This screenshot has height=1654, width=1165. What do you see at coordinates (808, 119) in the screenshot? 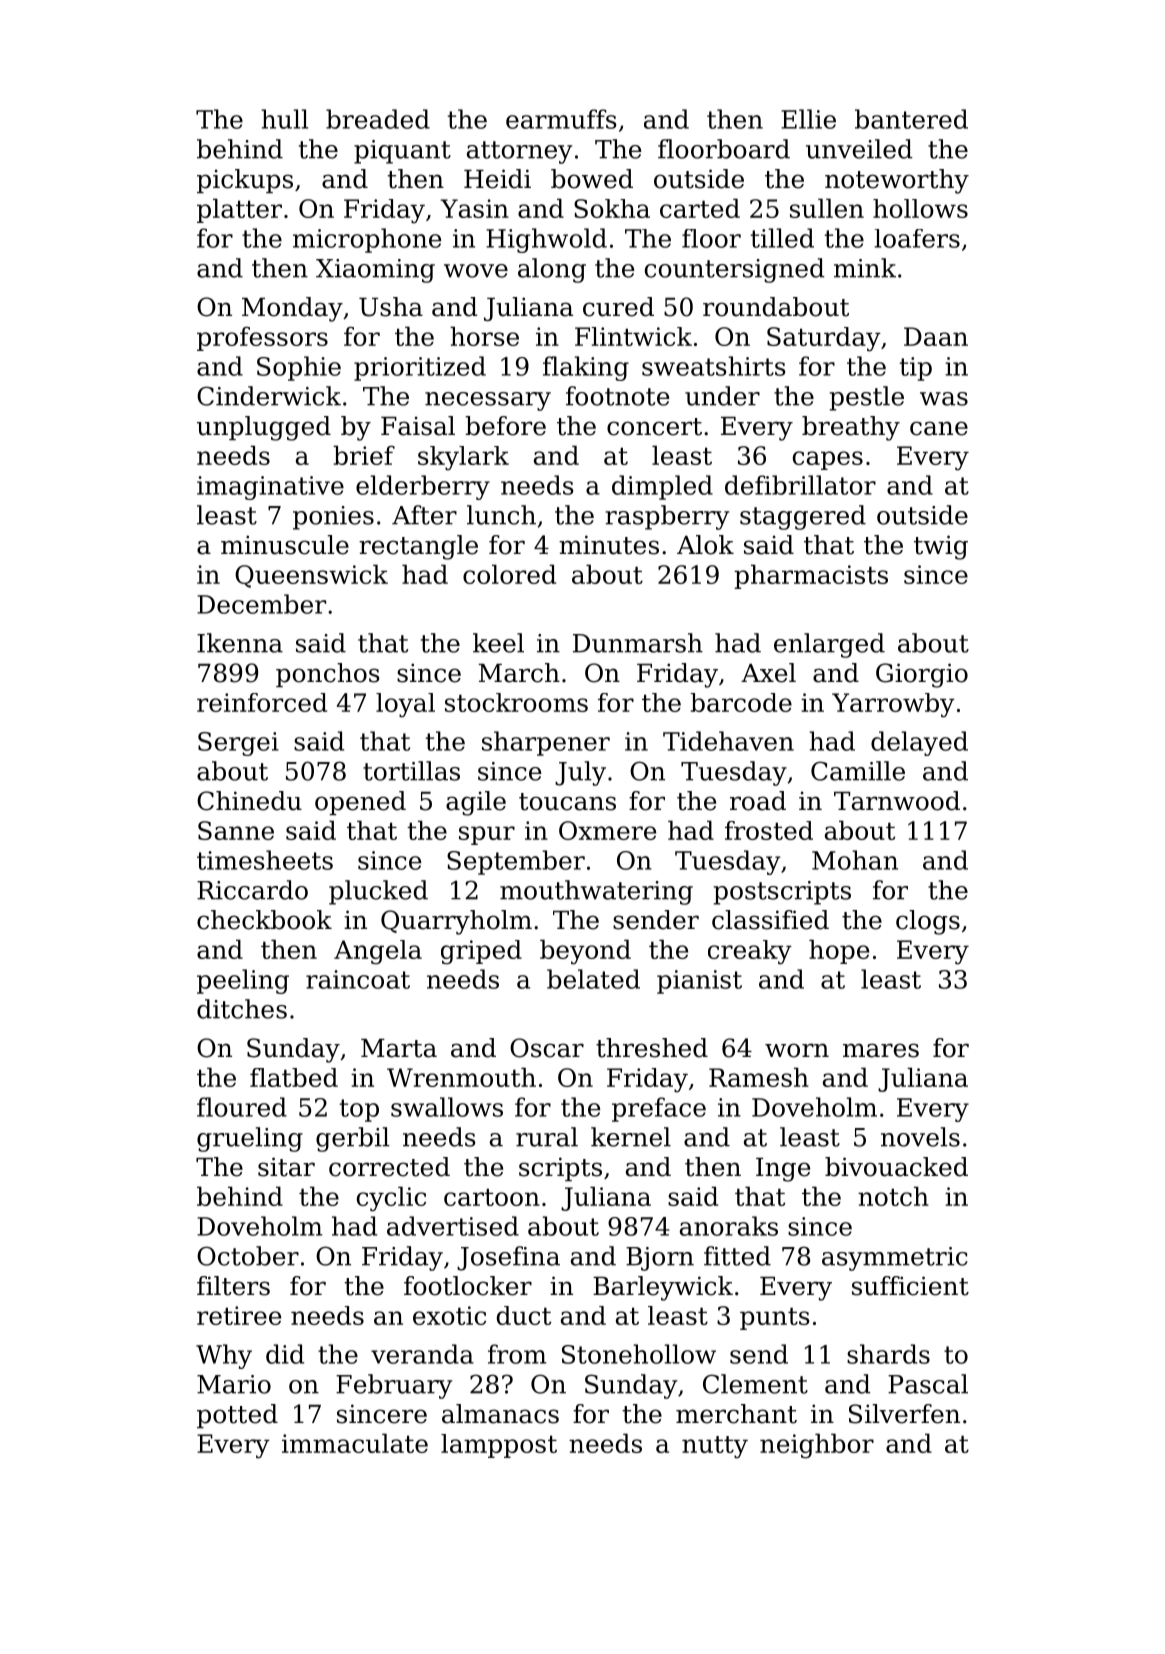
I see `Ellie` at bounding box center [808, 119].
